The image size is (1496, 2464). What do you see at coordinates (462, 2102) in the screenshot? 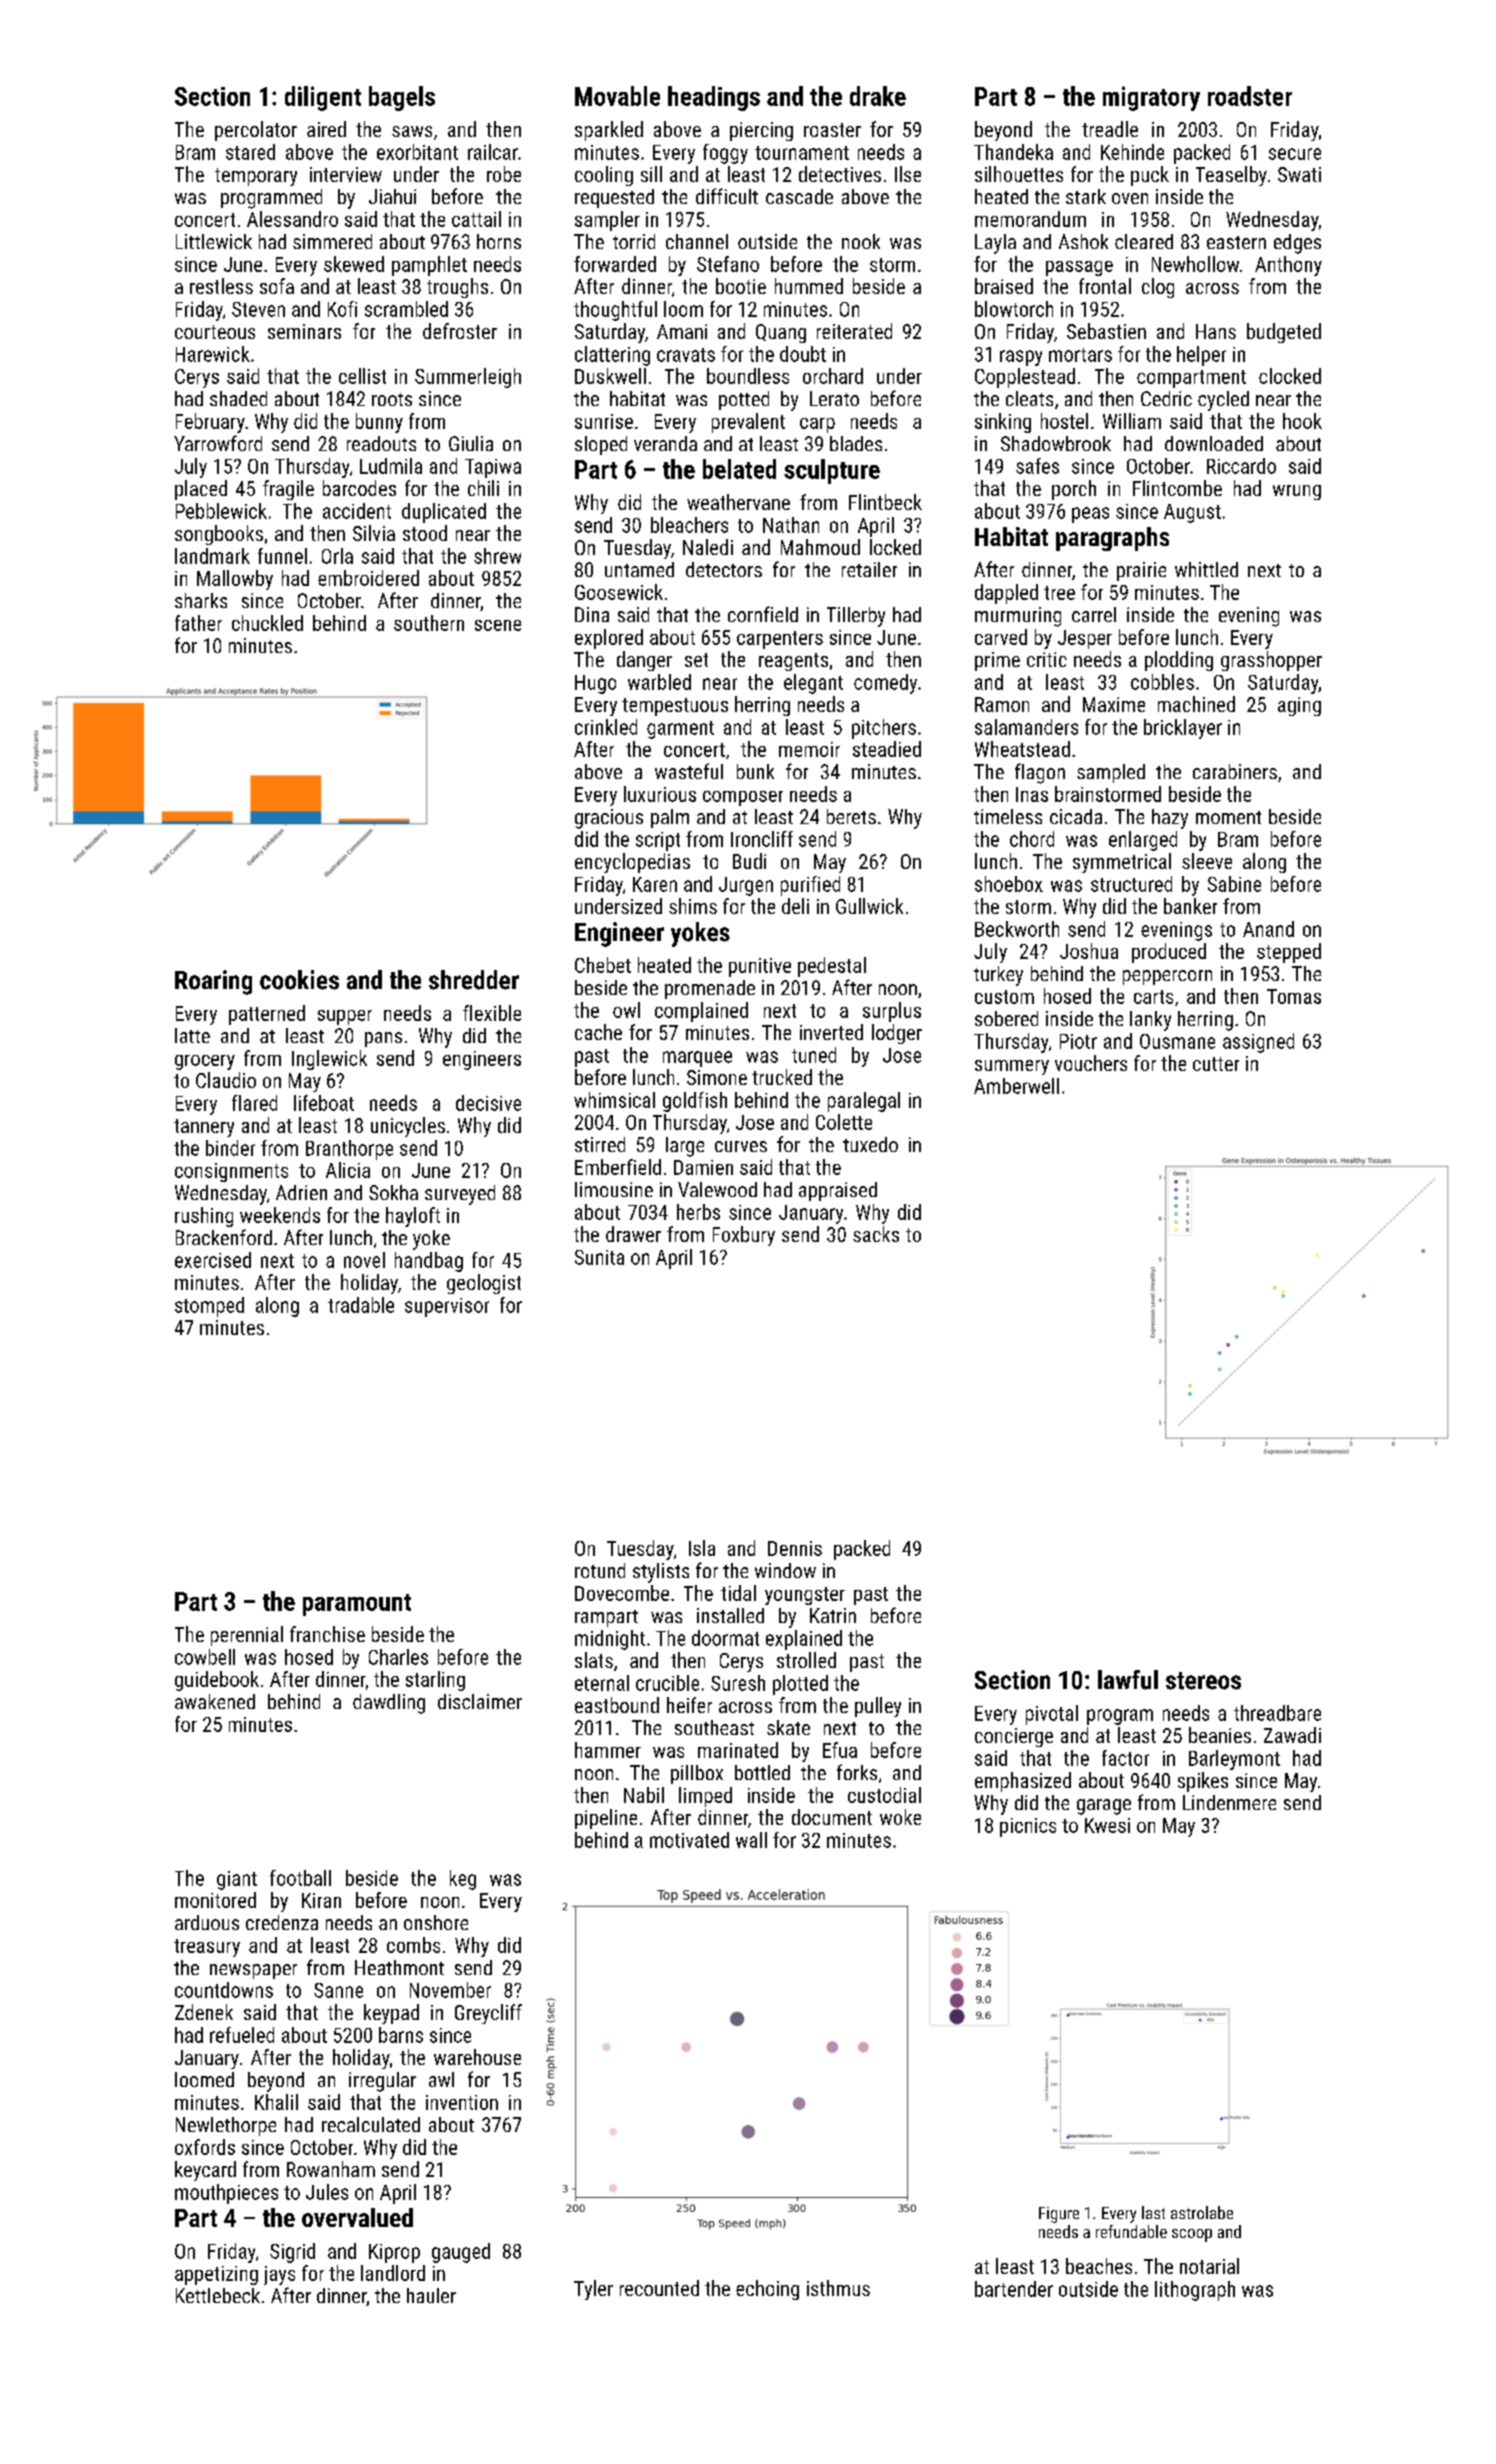
I see `invention` at bounding box center [462, 2102].
